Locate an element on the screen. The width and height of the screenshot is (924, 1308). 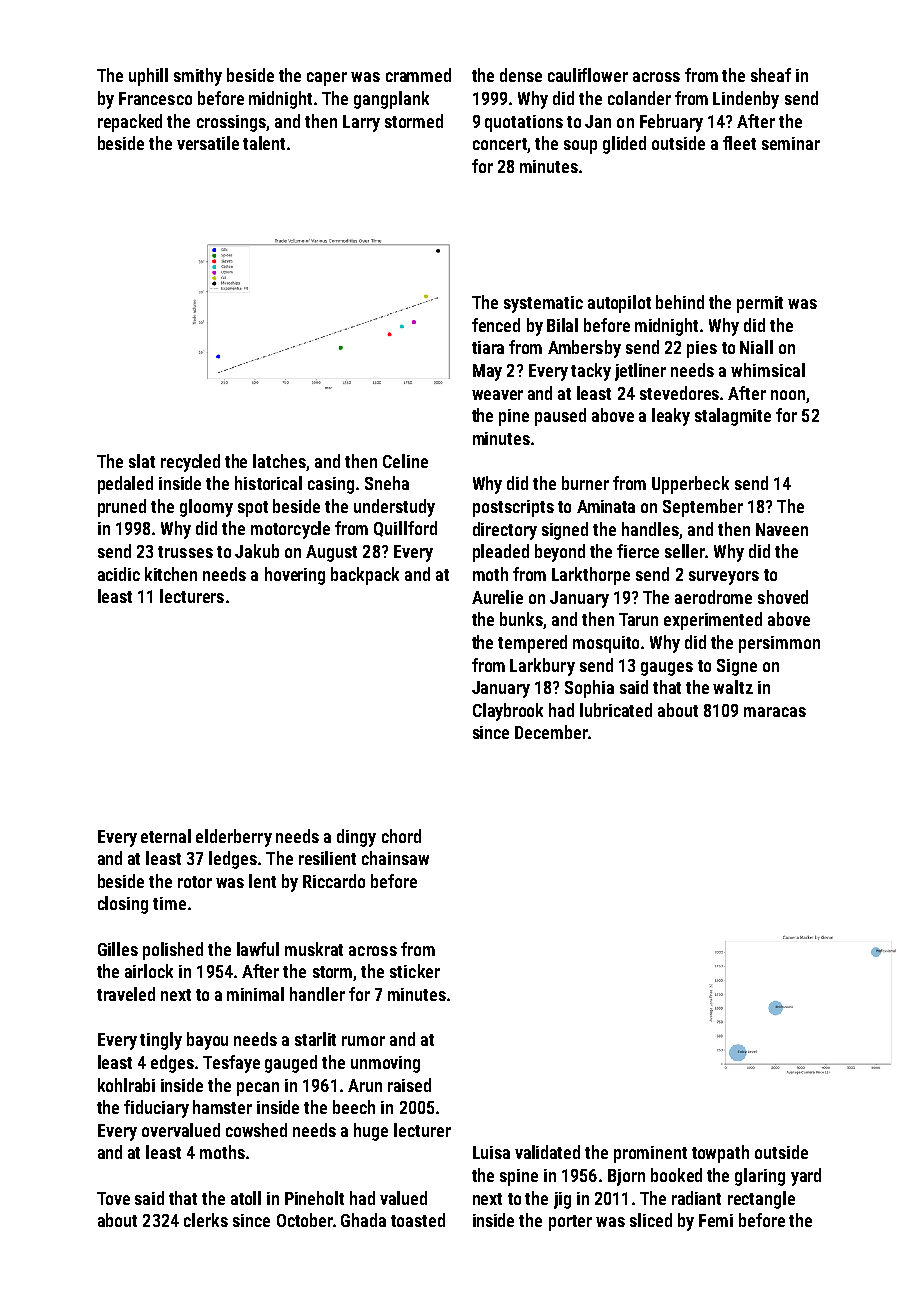
backpack is located at coordinates (365, 576).
